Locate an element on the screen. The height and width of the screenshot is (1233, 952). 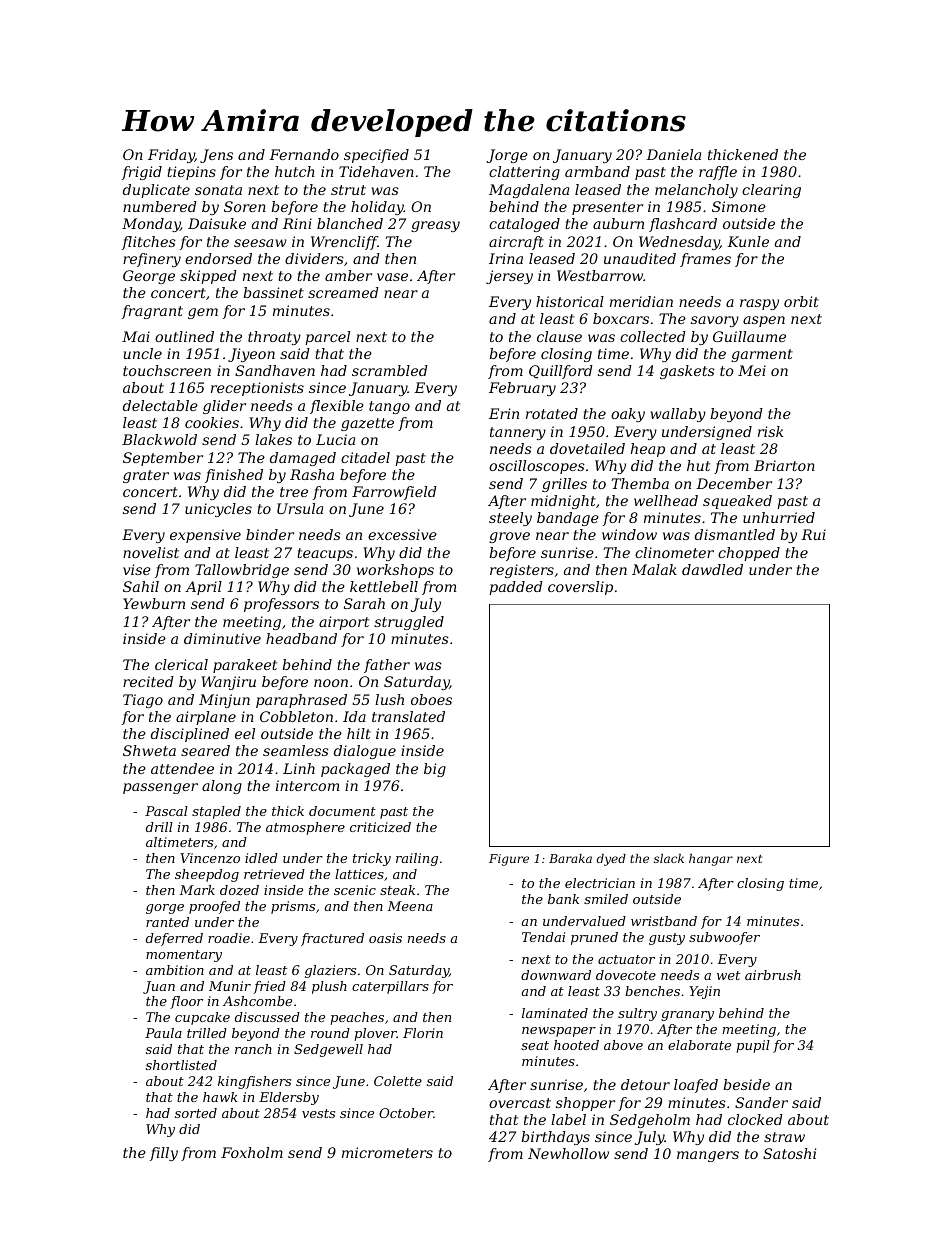
greasy is located at coordinates (435, 226).
